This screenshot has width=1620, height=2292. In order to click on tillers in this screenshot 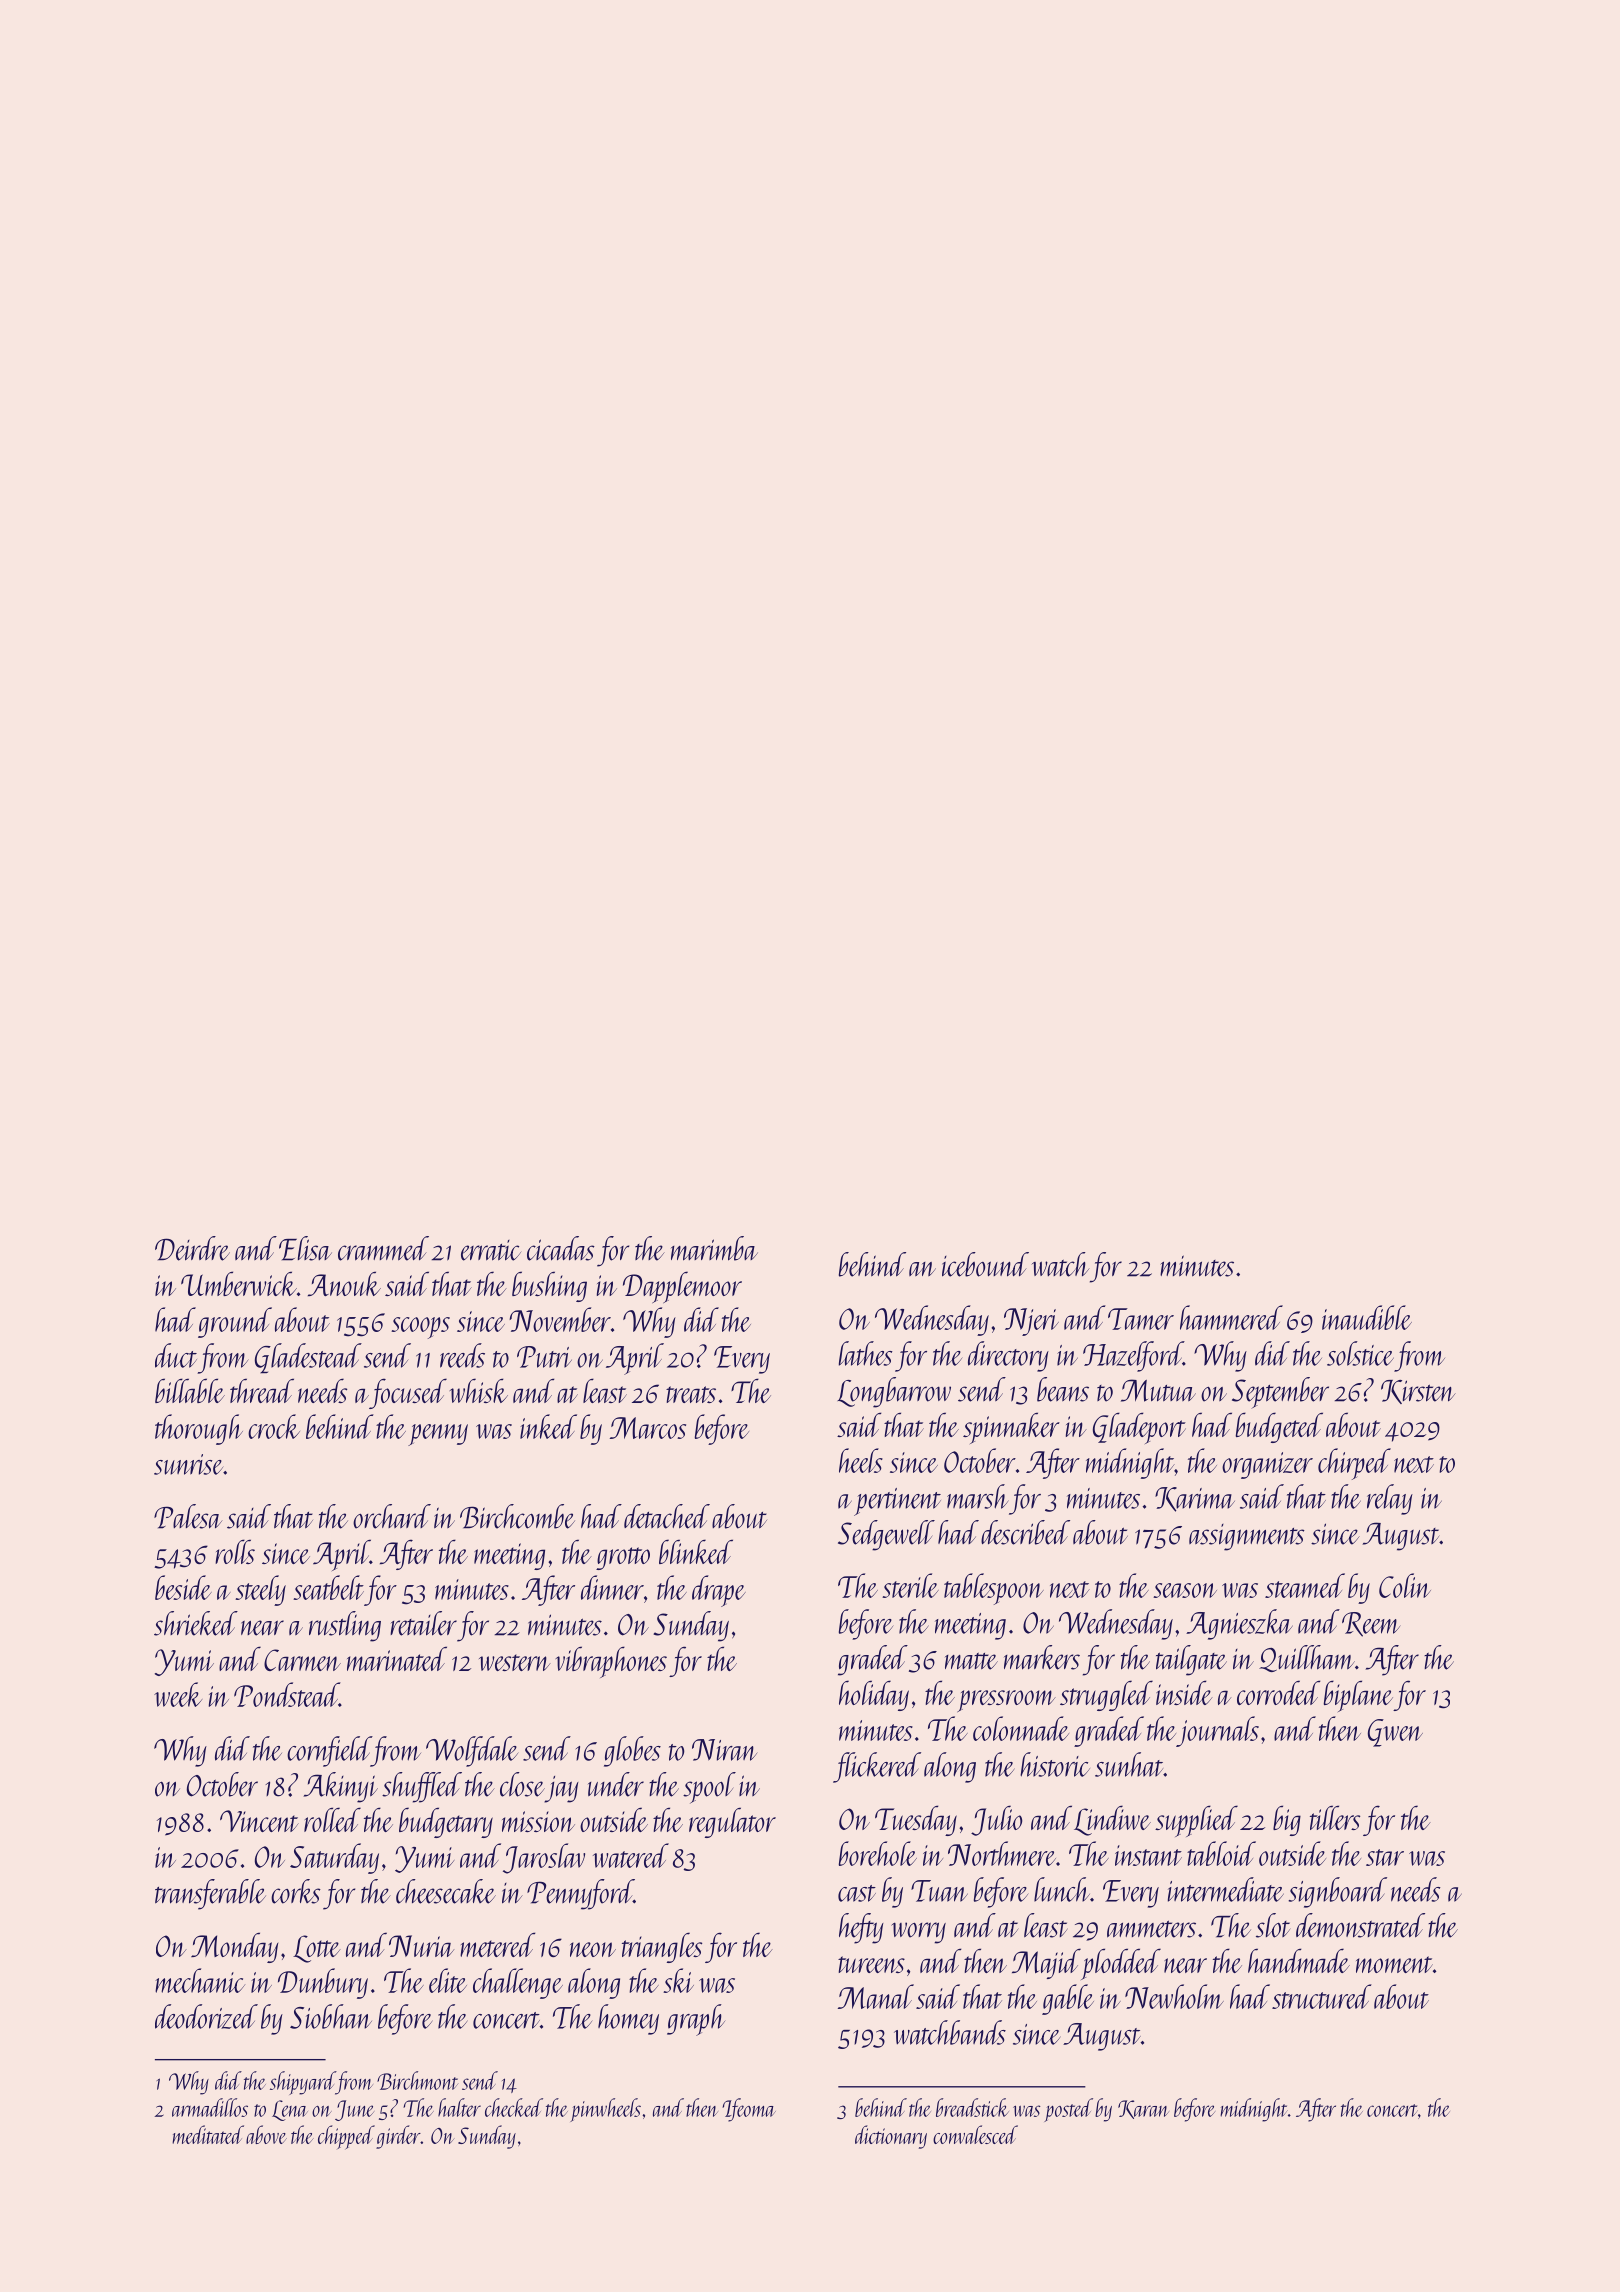, I will do `click(1335, 1817)`.
